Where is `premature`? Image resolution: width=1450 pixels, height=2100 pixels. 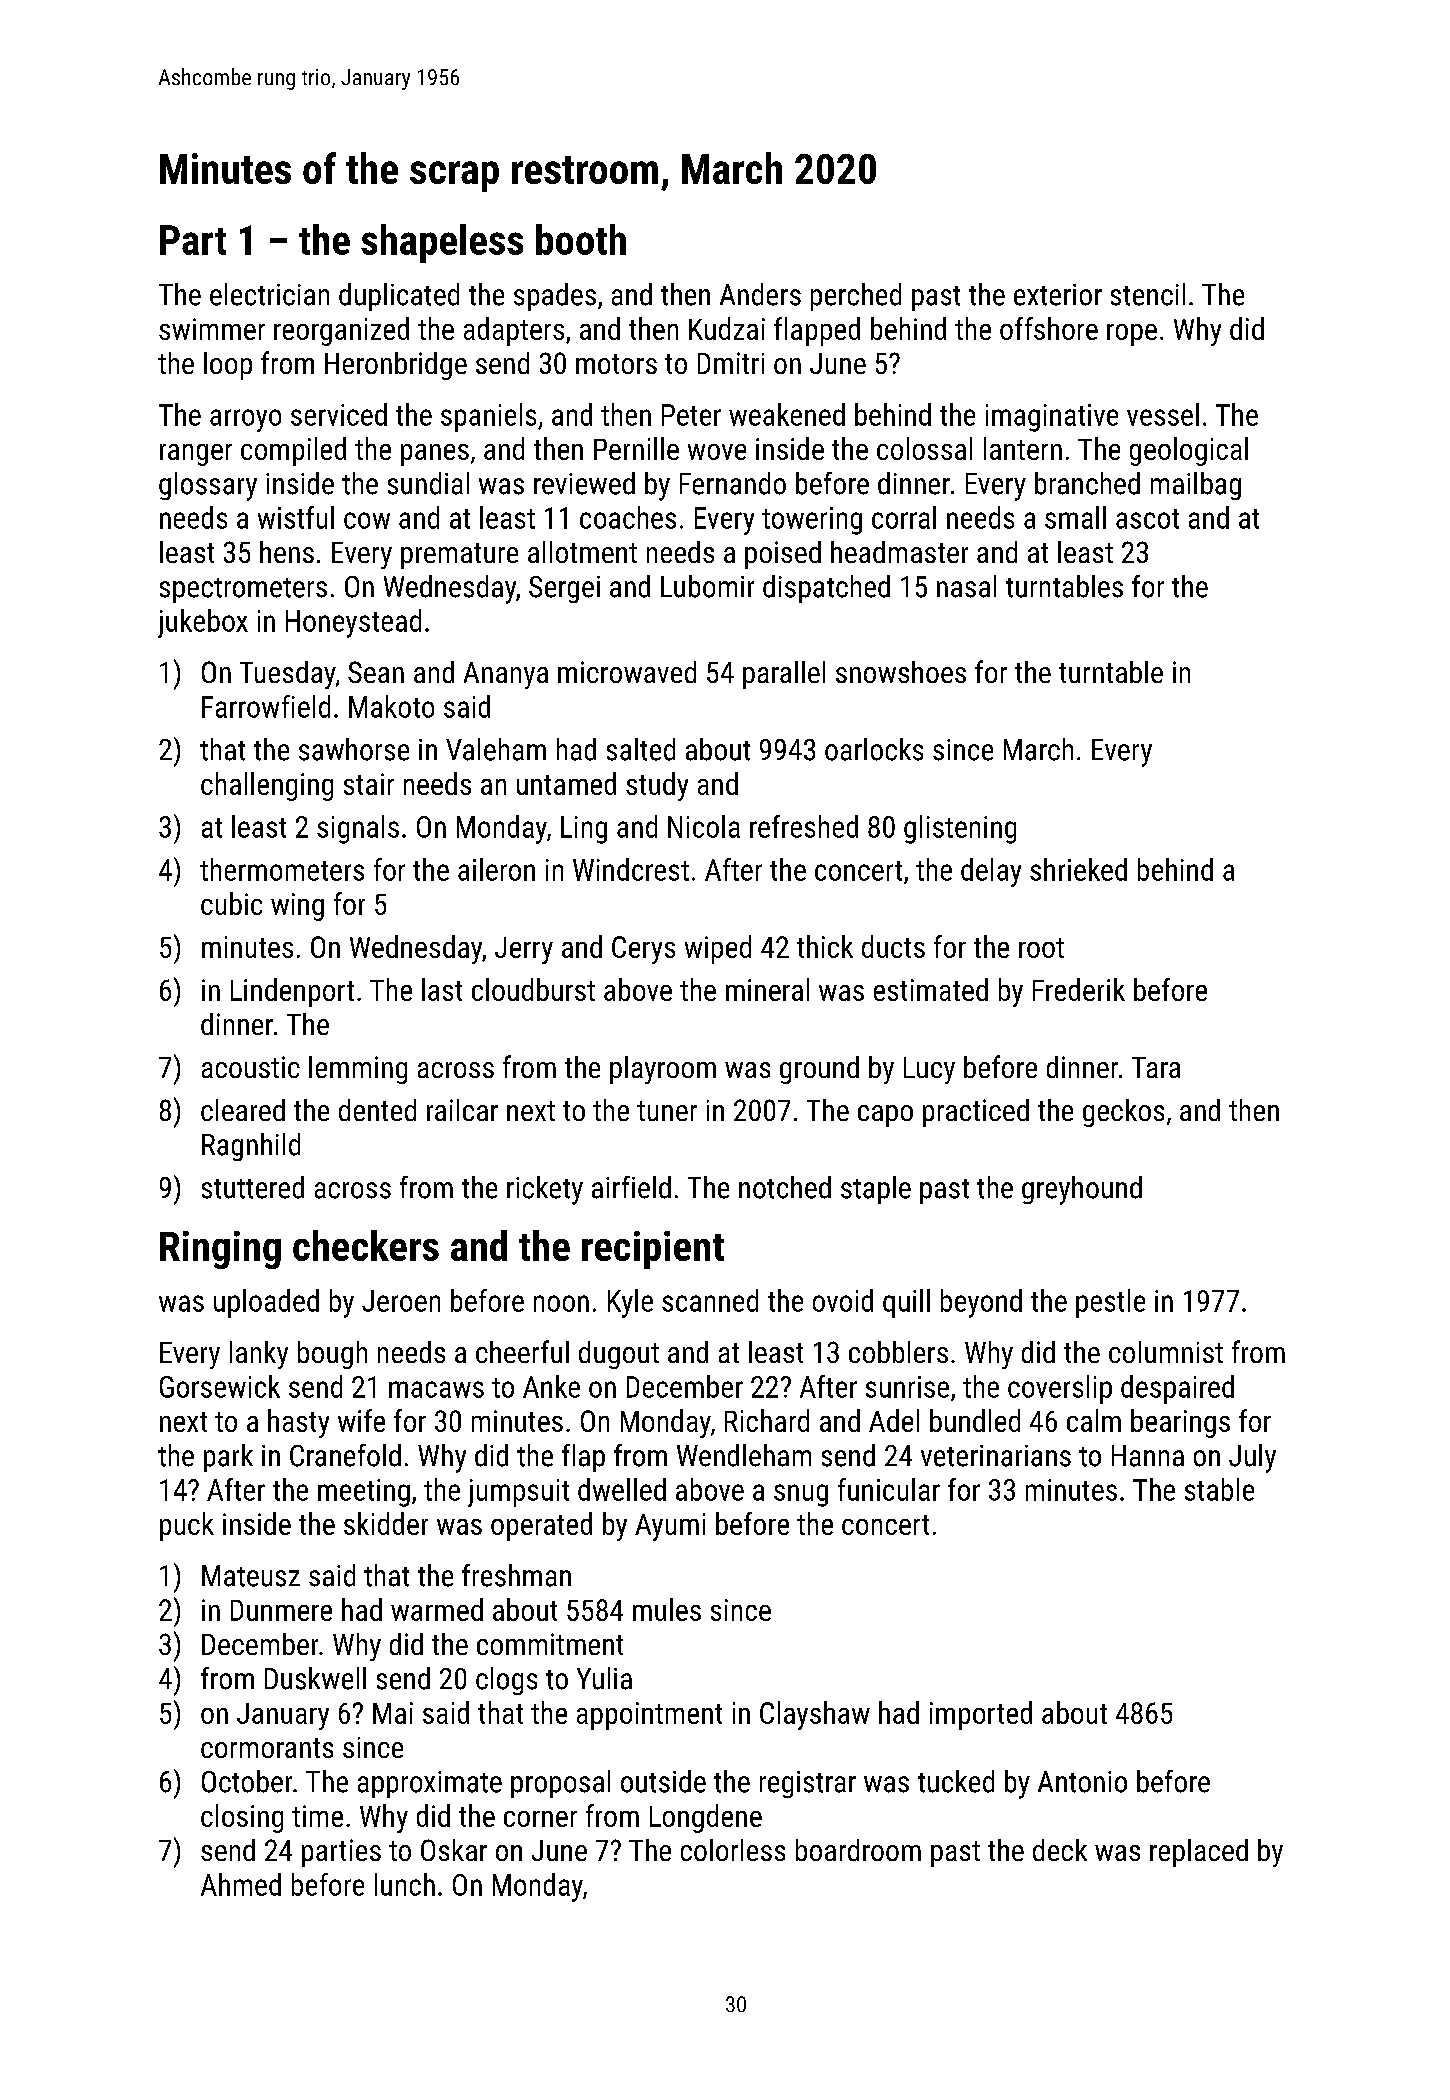
premature is located at coordinates (459, 556).
